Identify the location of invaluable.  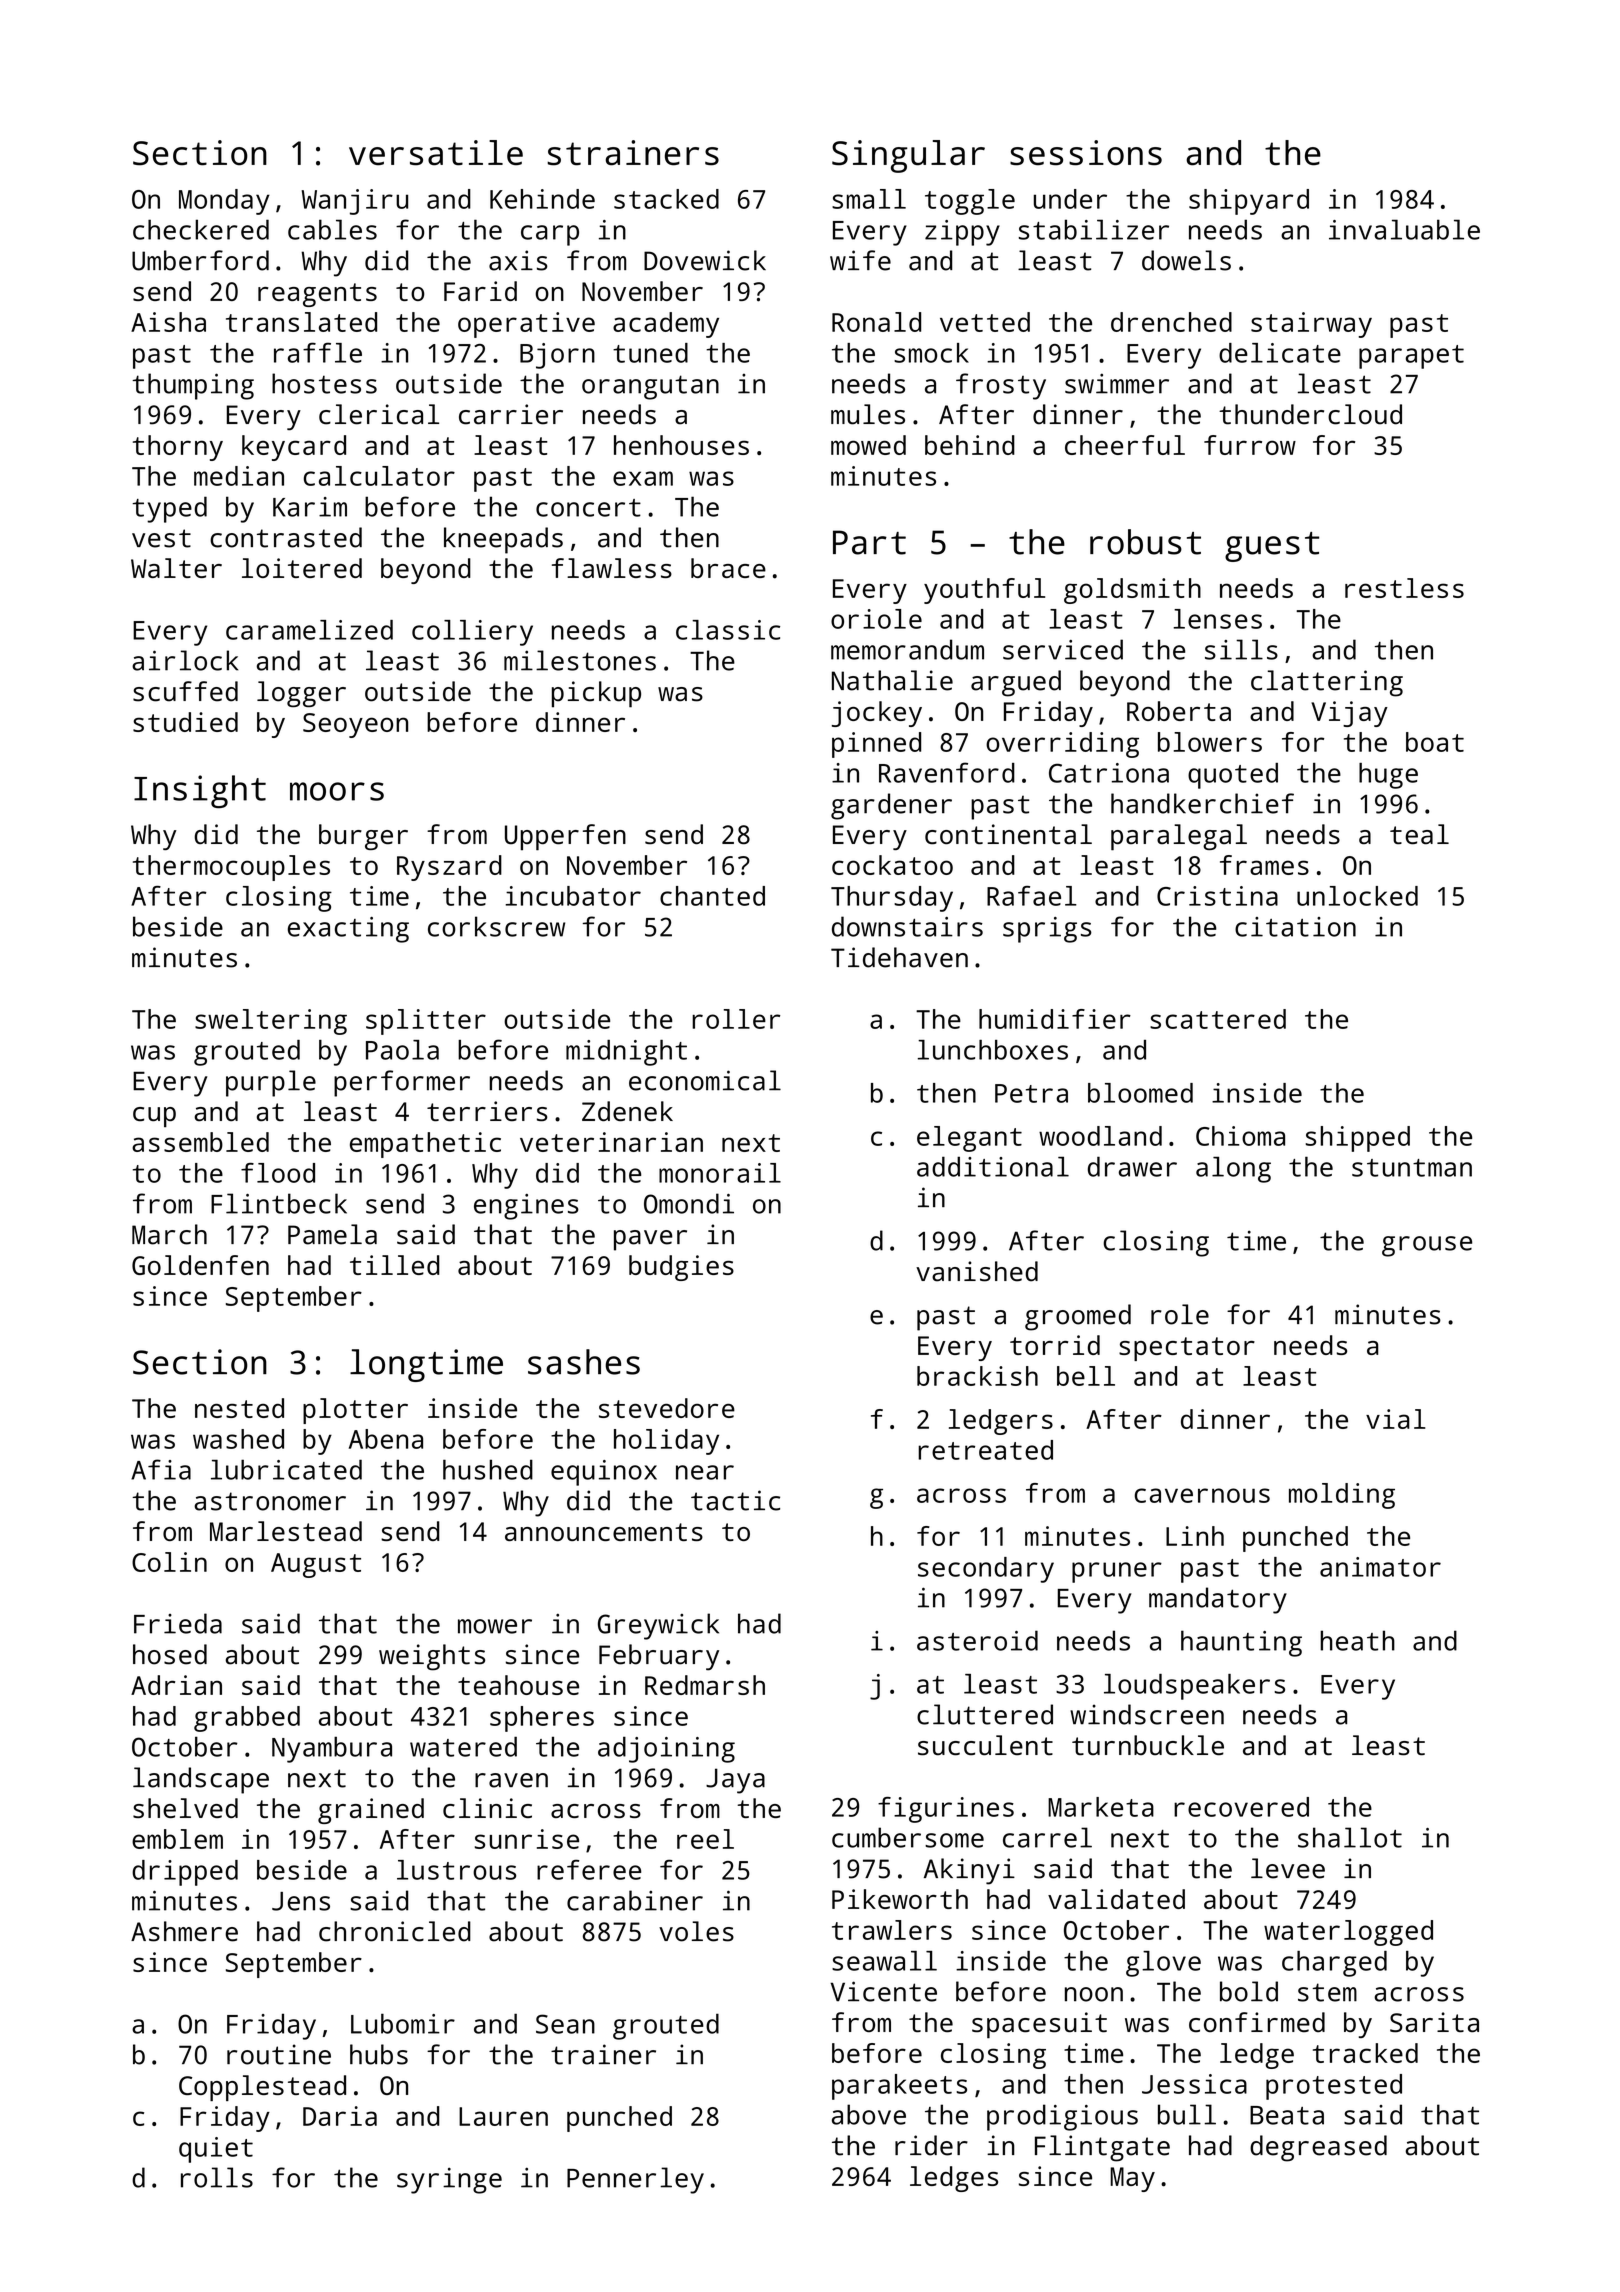
(1404, 229).
